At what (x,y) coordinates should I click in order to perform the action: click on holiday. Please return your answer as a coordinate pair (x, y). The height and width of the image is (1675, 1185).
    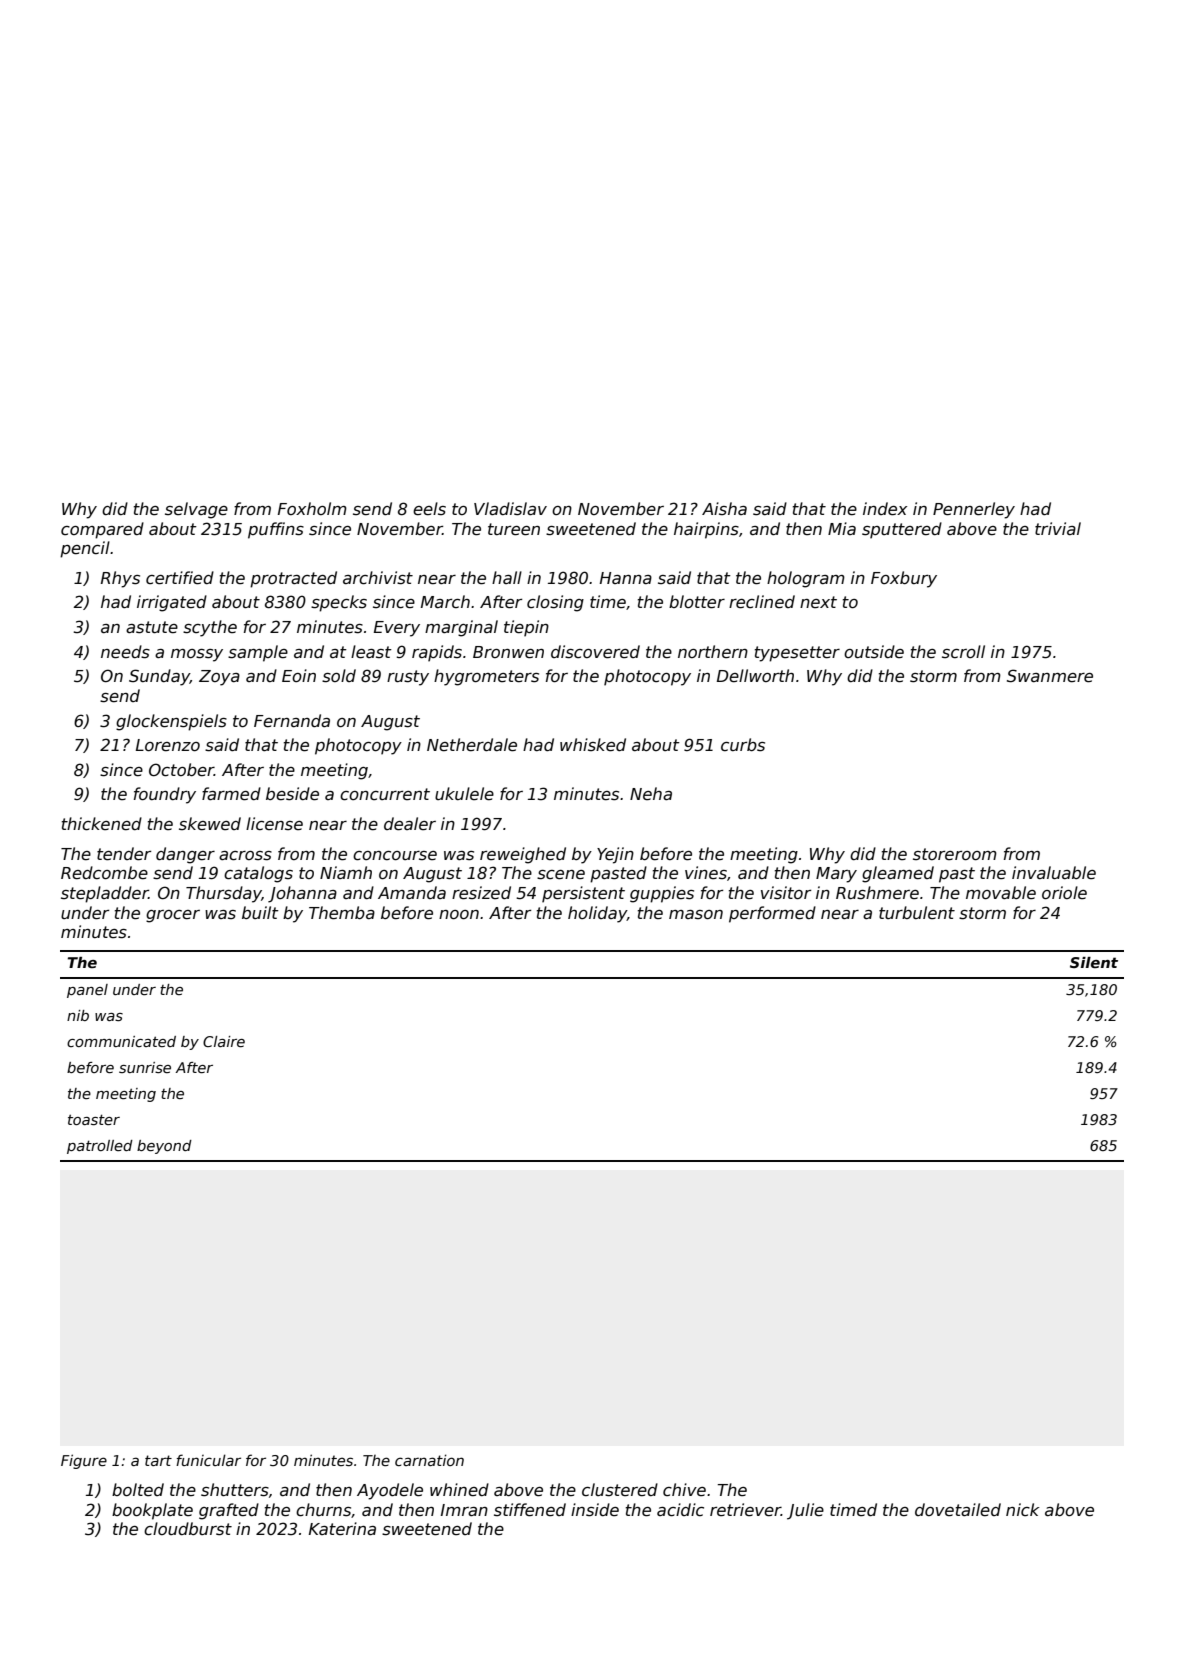
    Looking at the image, I should click on (597, 914).
